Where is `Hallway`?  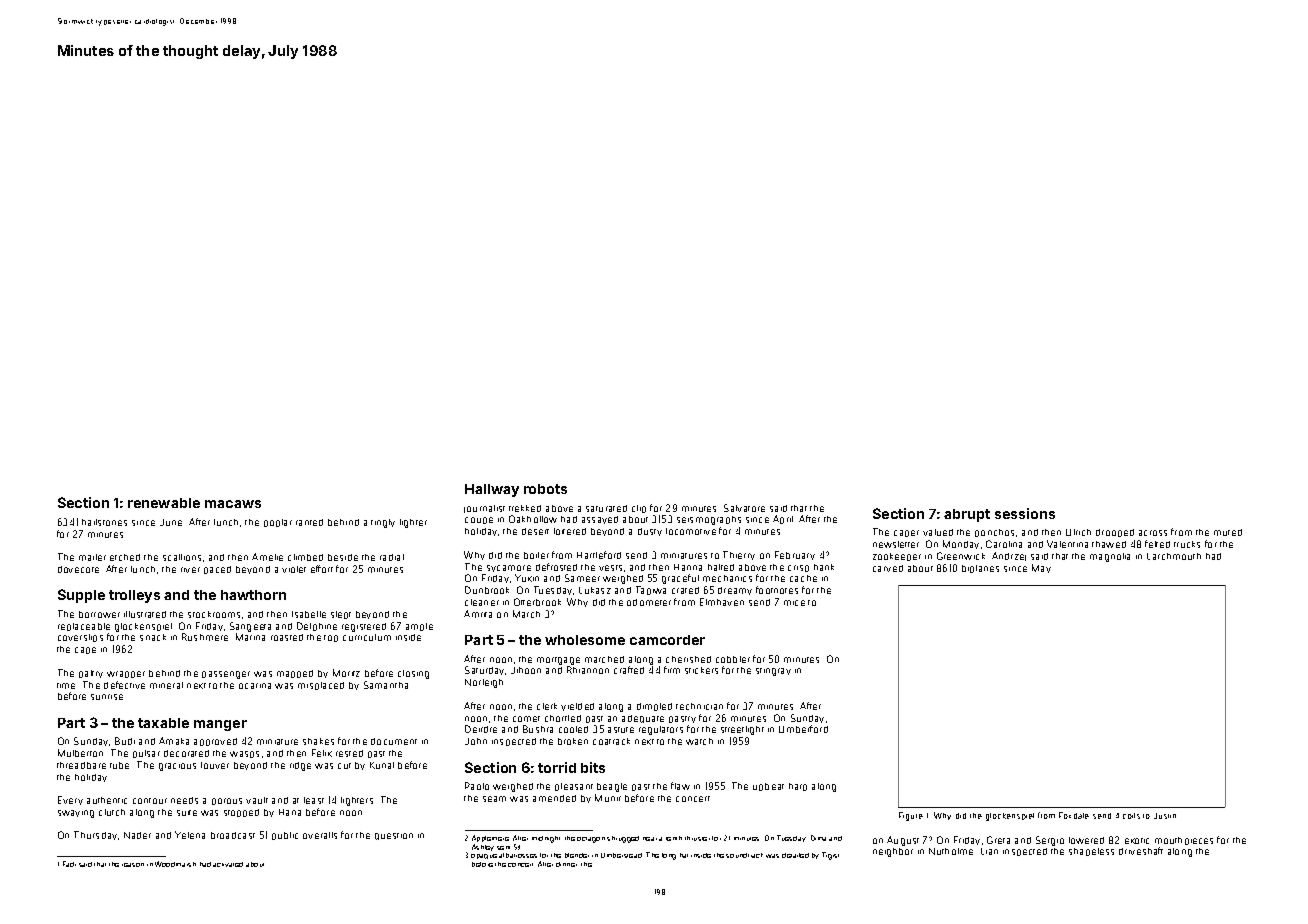
Hallway is located at coordinates (492, 490).
